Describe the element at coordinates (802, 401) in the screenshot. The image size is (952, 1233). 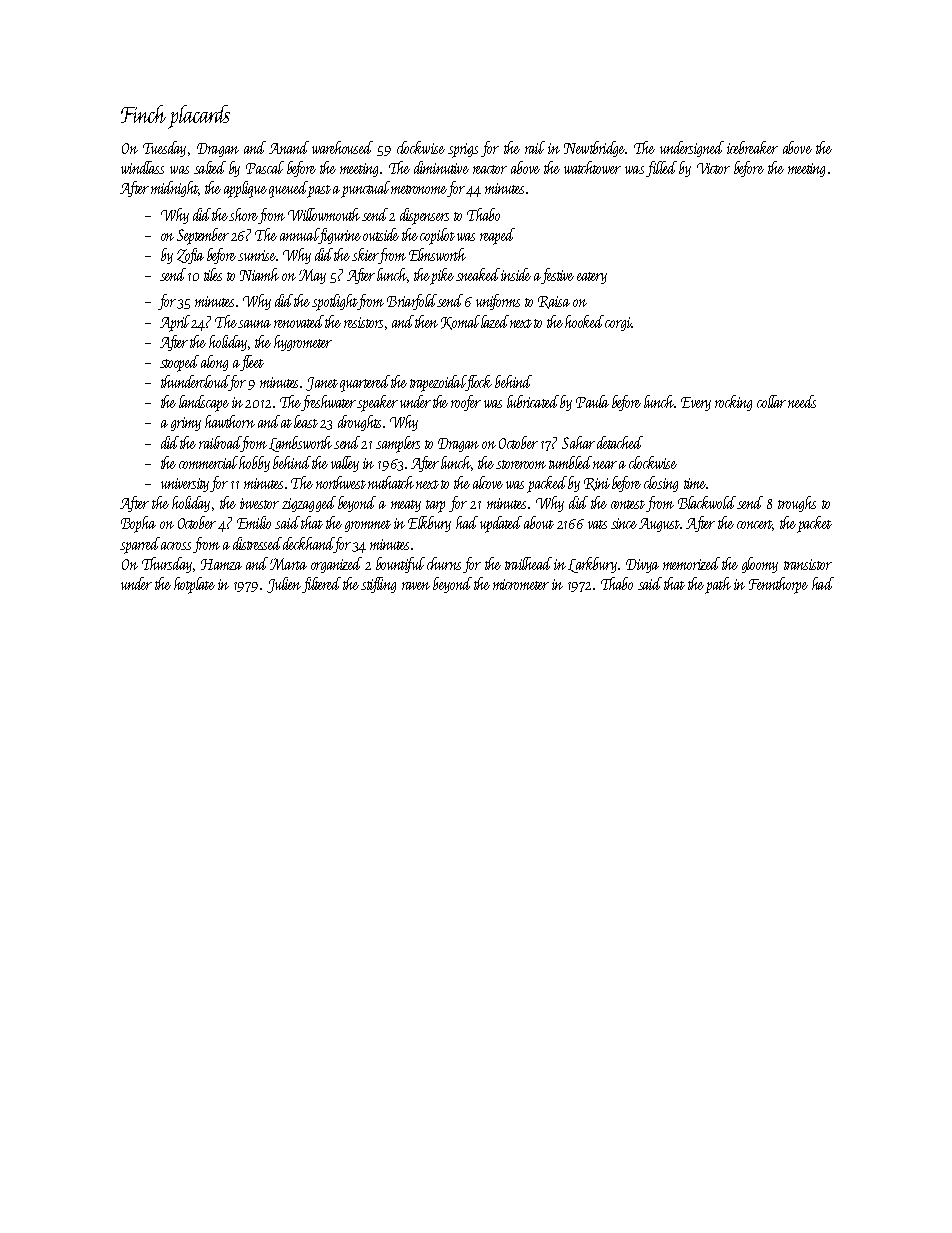
I see `needs` at that location.
